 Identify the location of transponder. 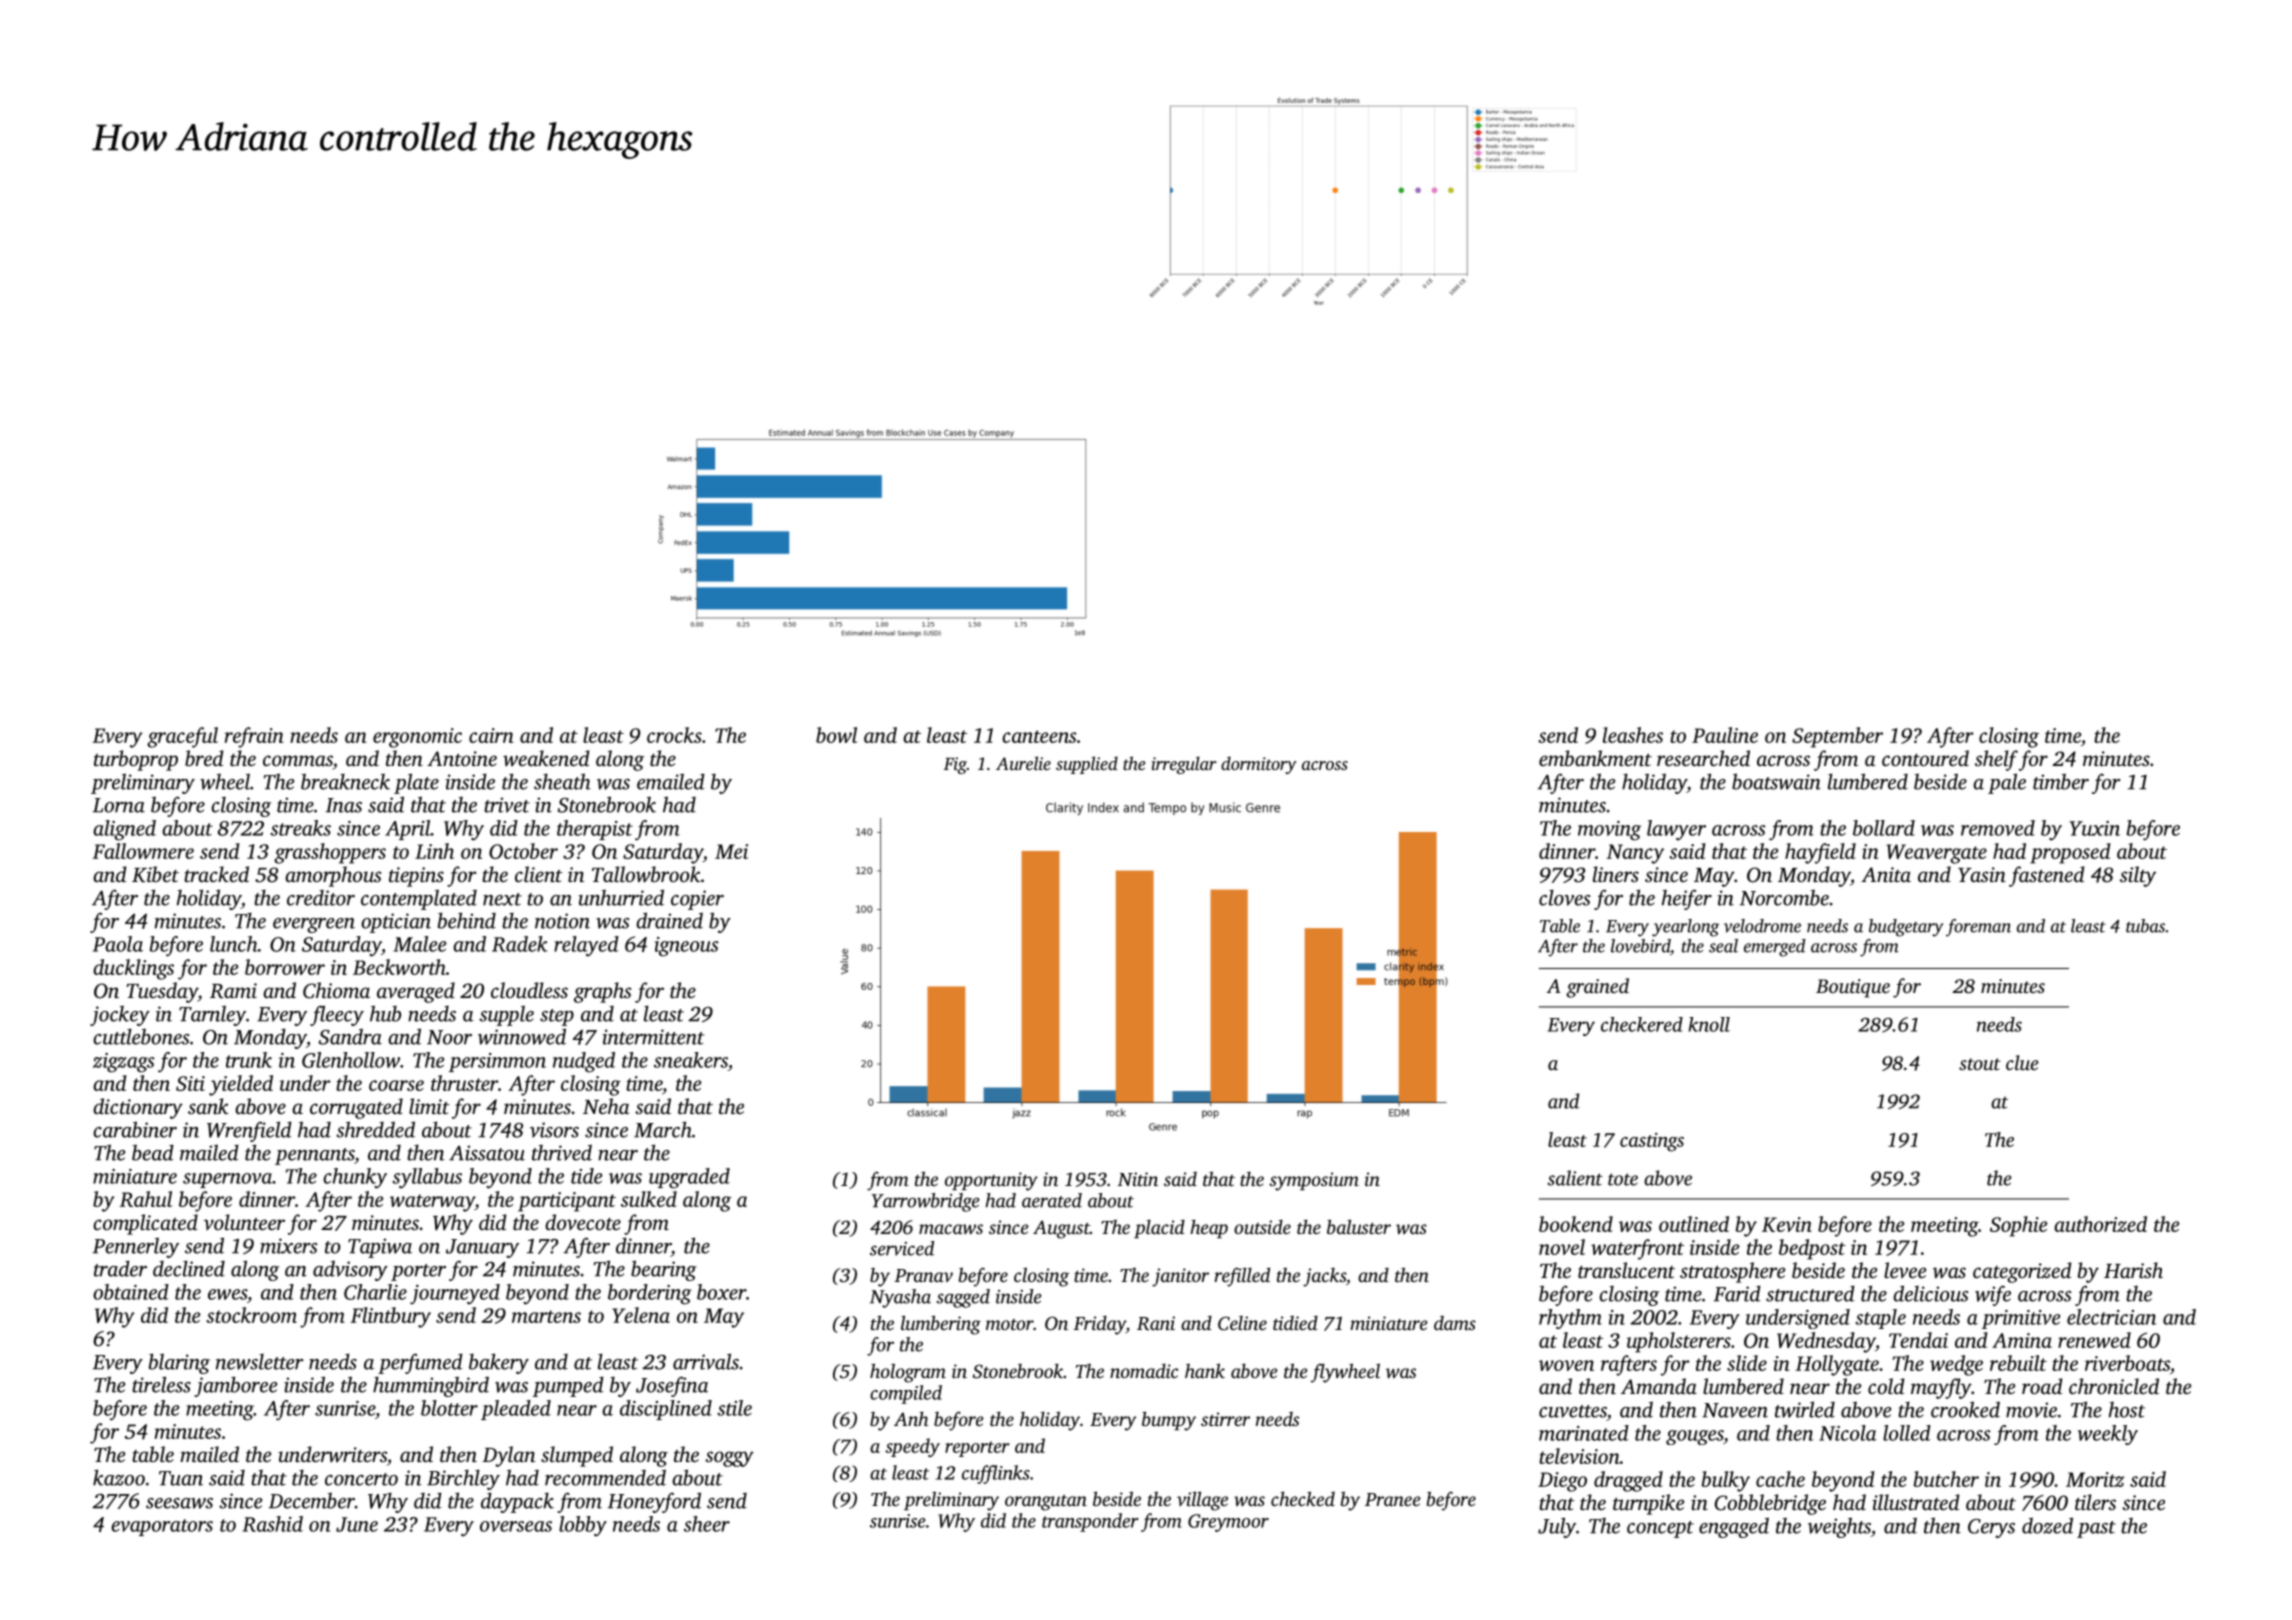
(1090, 1522).
